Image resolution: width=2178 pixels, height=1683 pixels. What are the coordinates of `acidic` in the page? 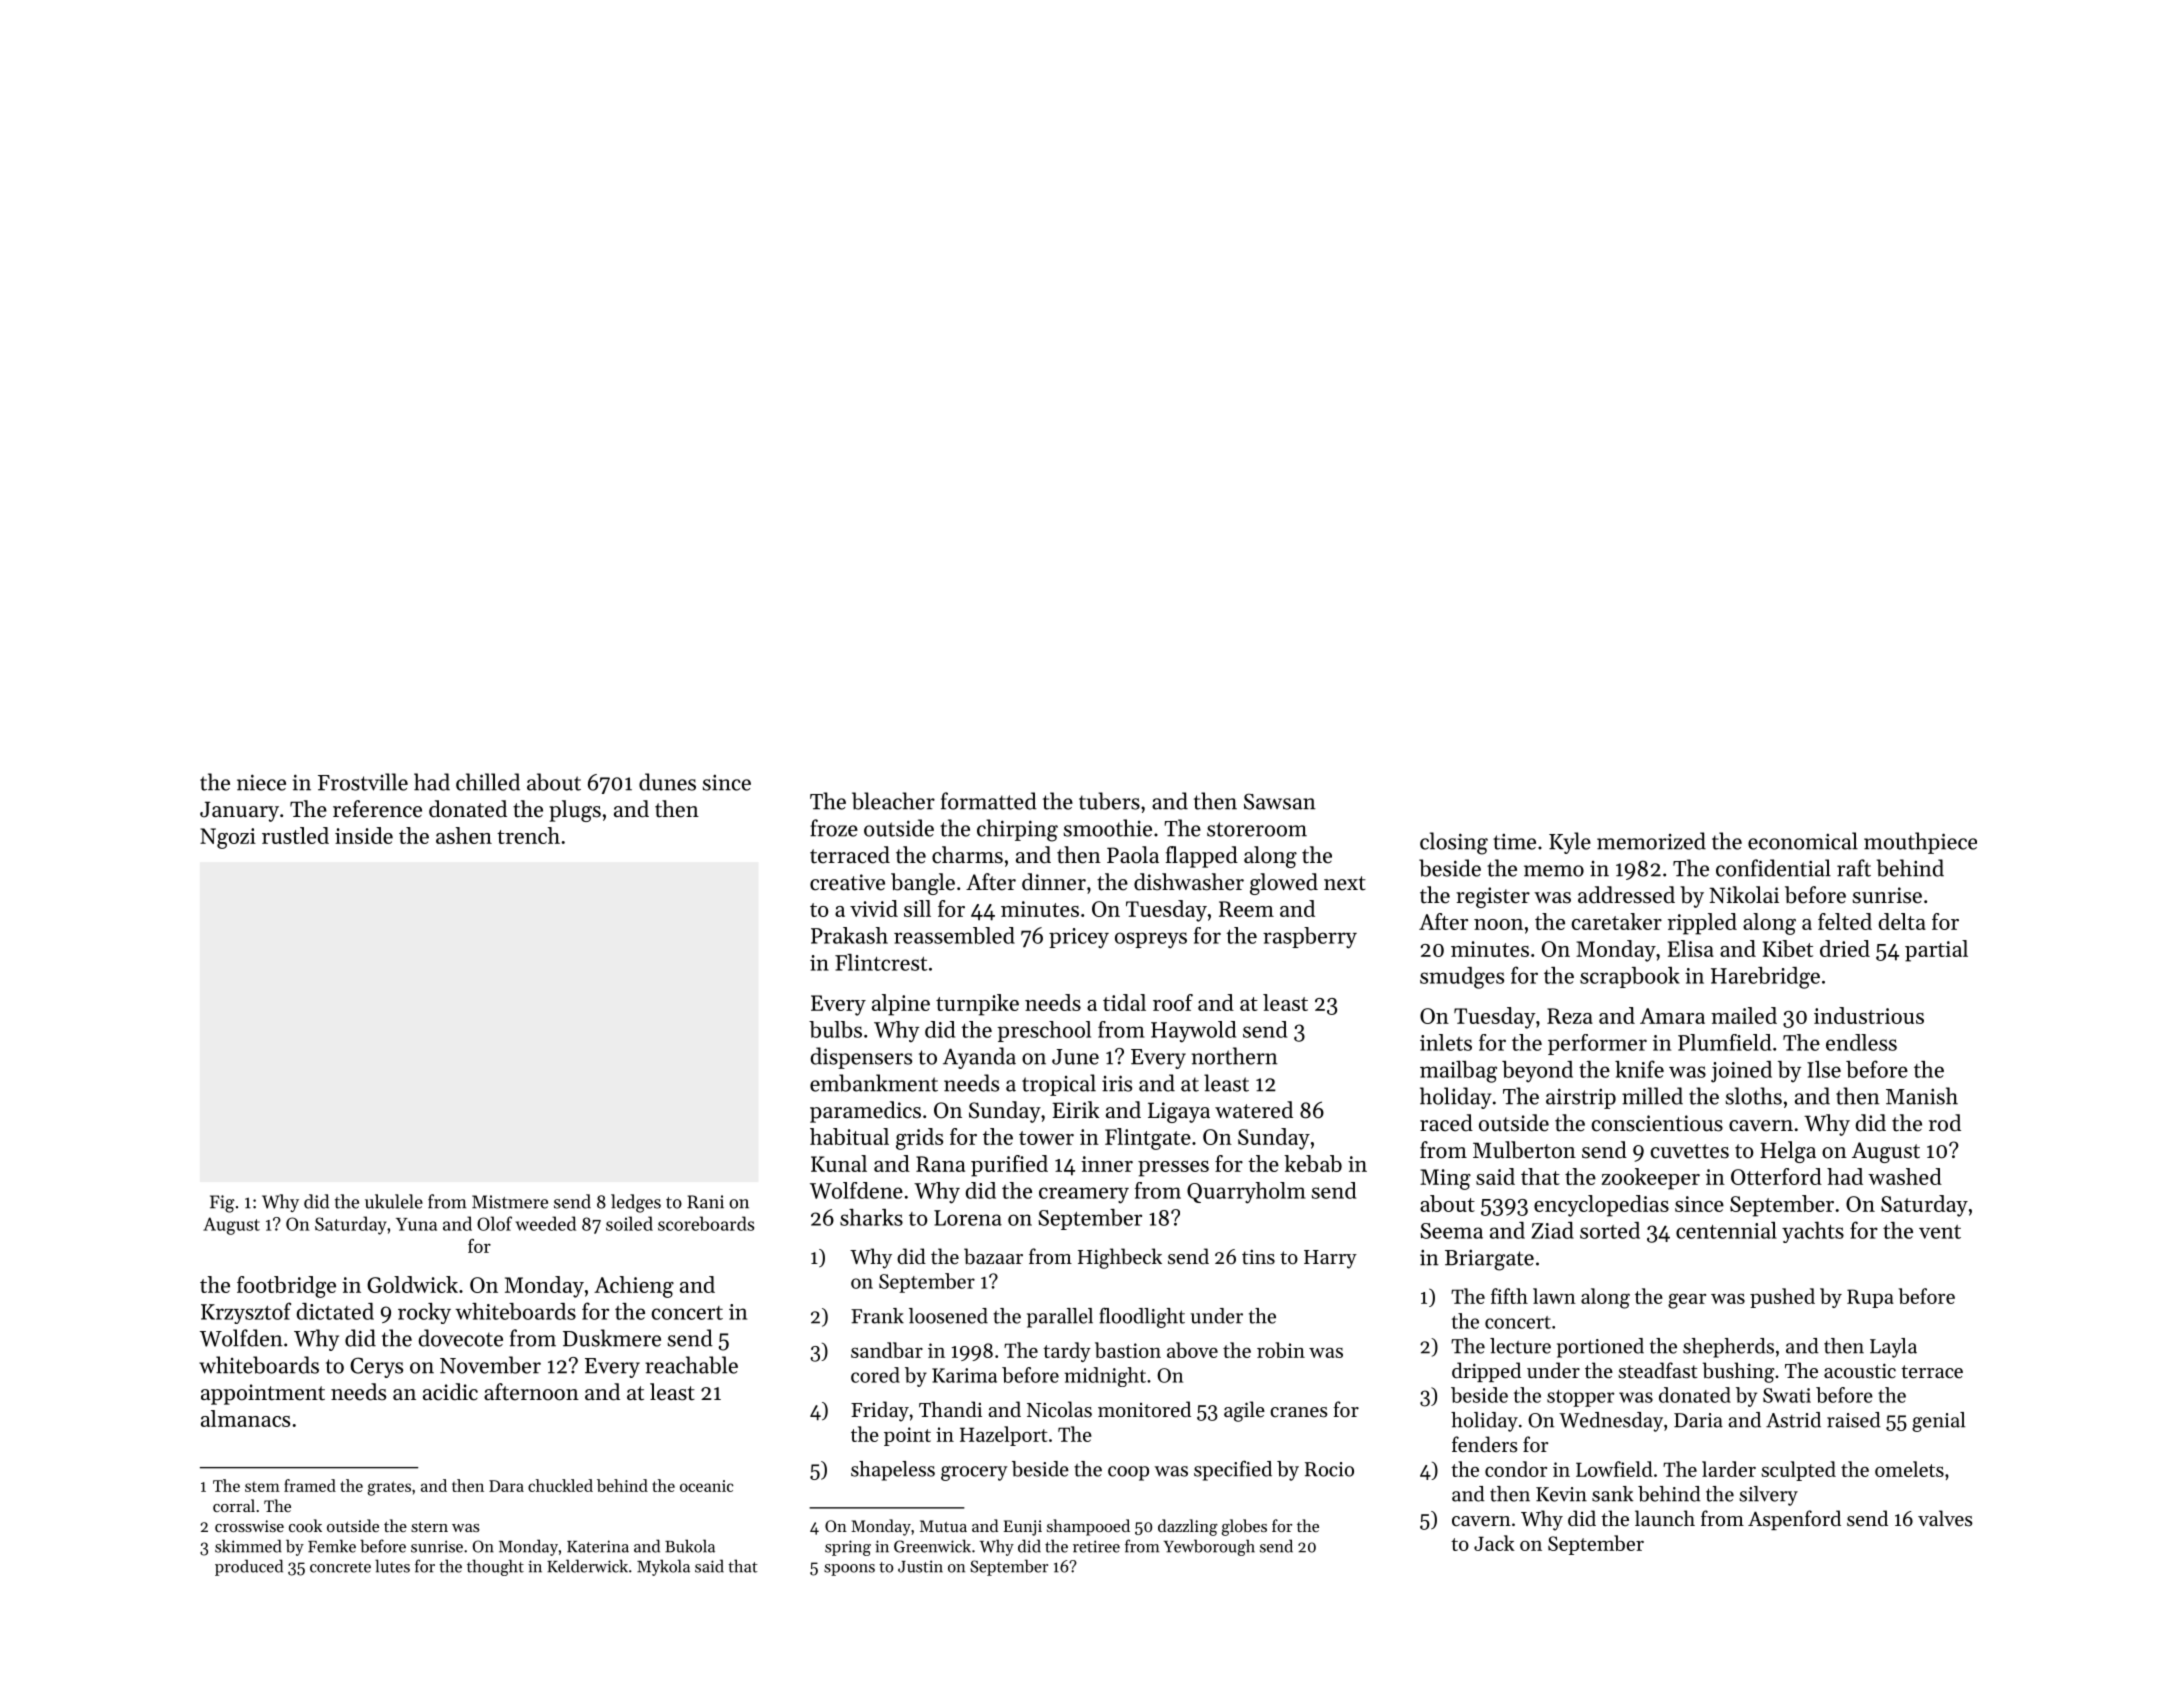 It's located at (450, 1392).
